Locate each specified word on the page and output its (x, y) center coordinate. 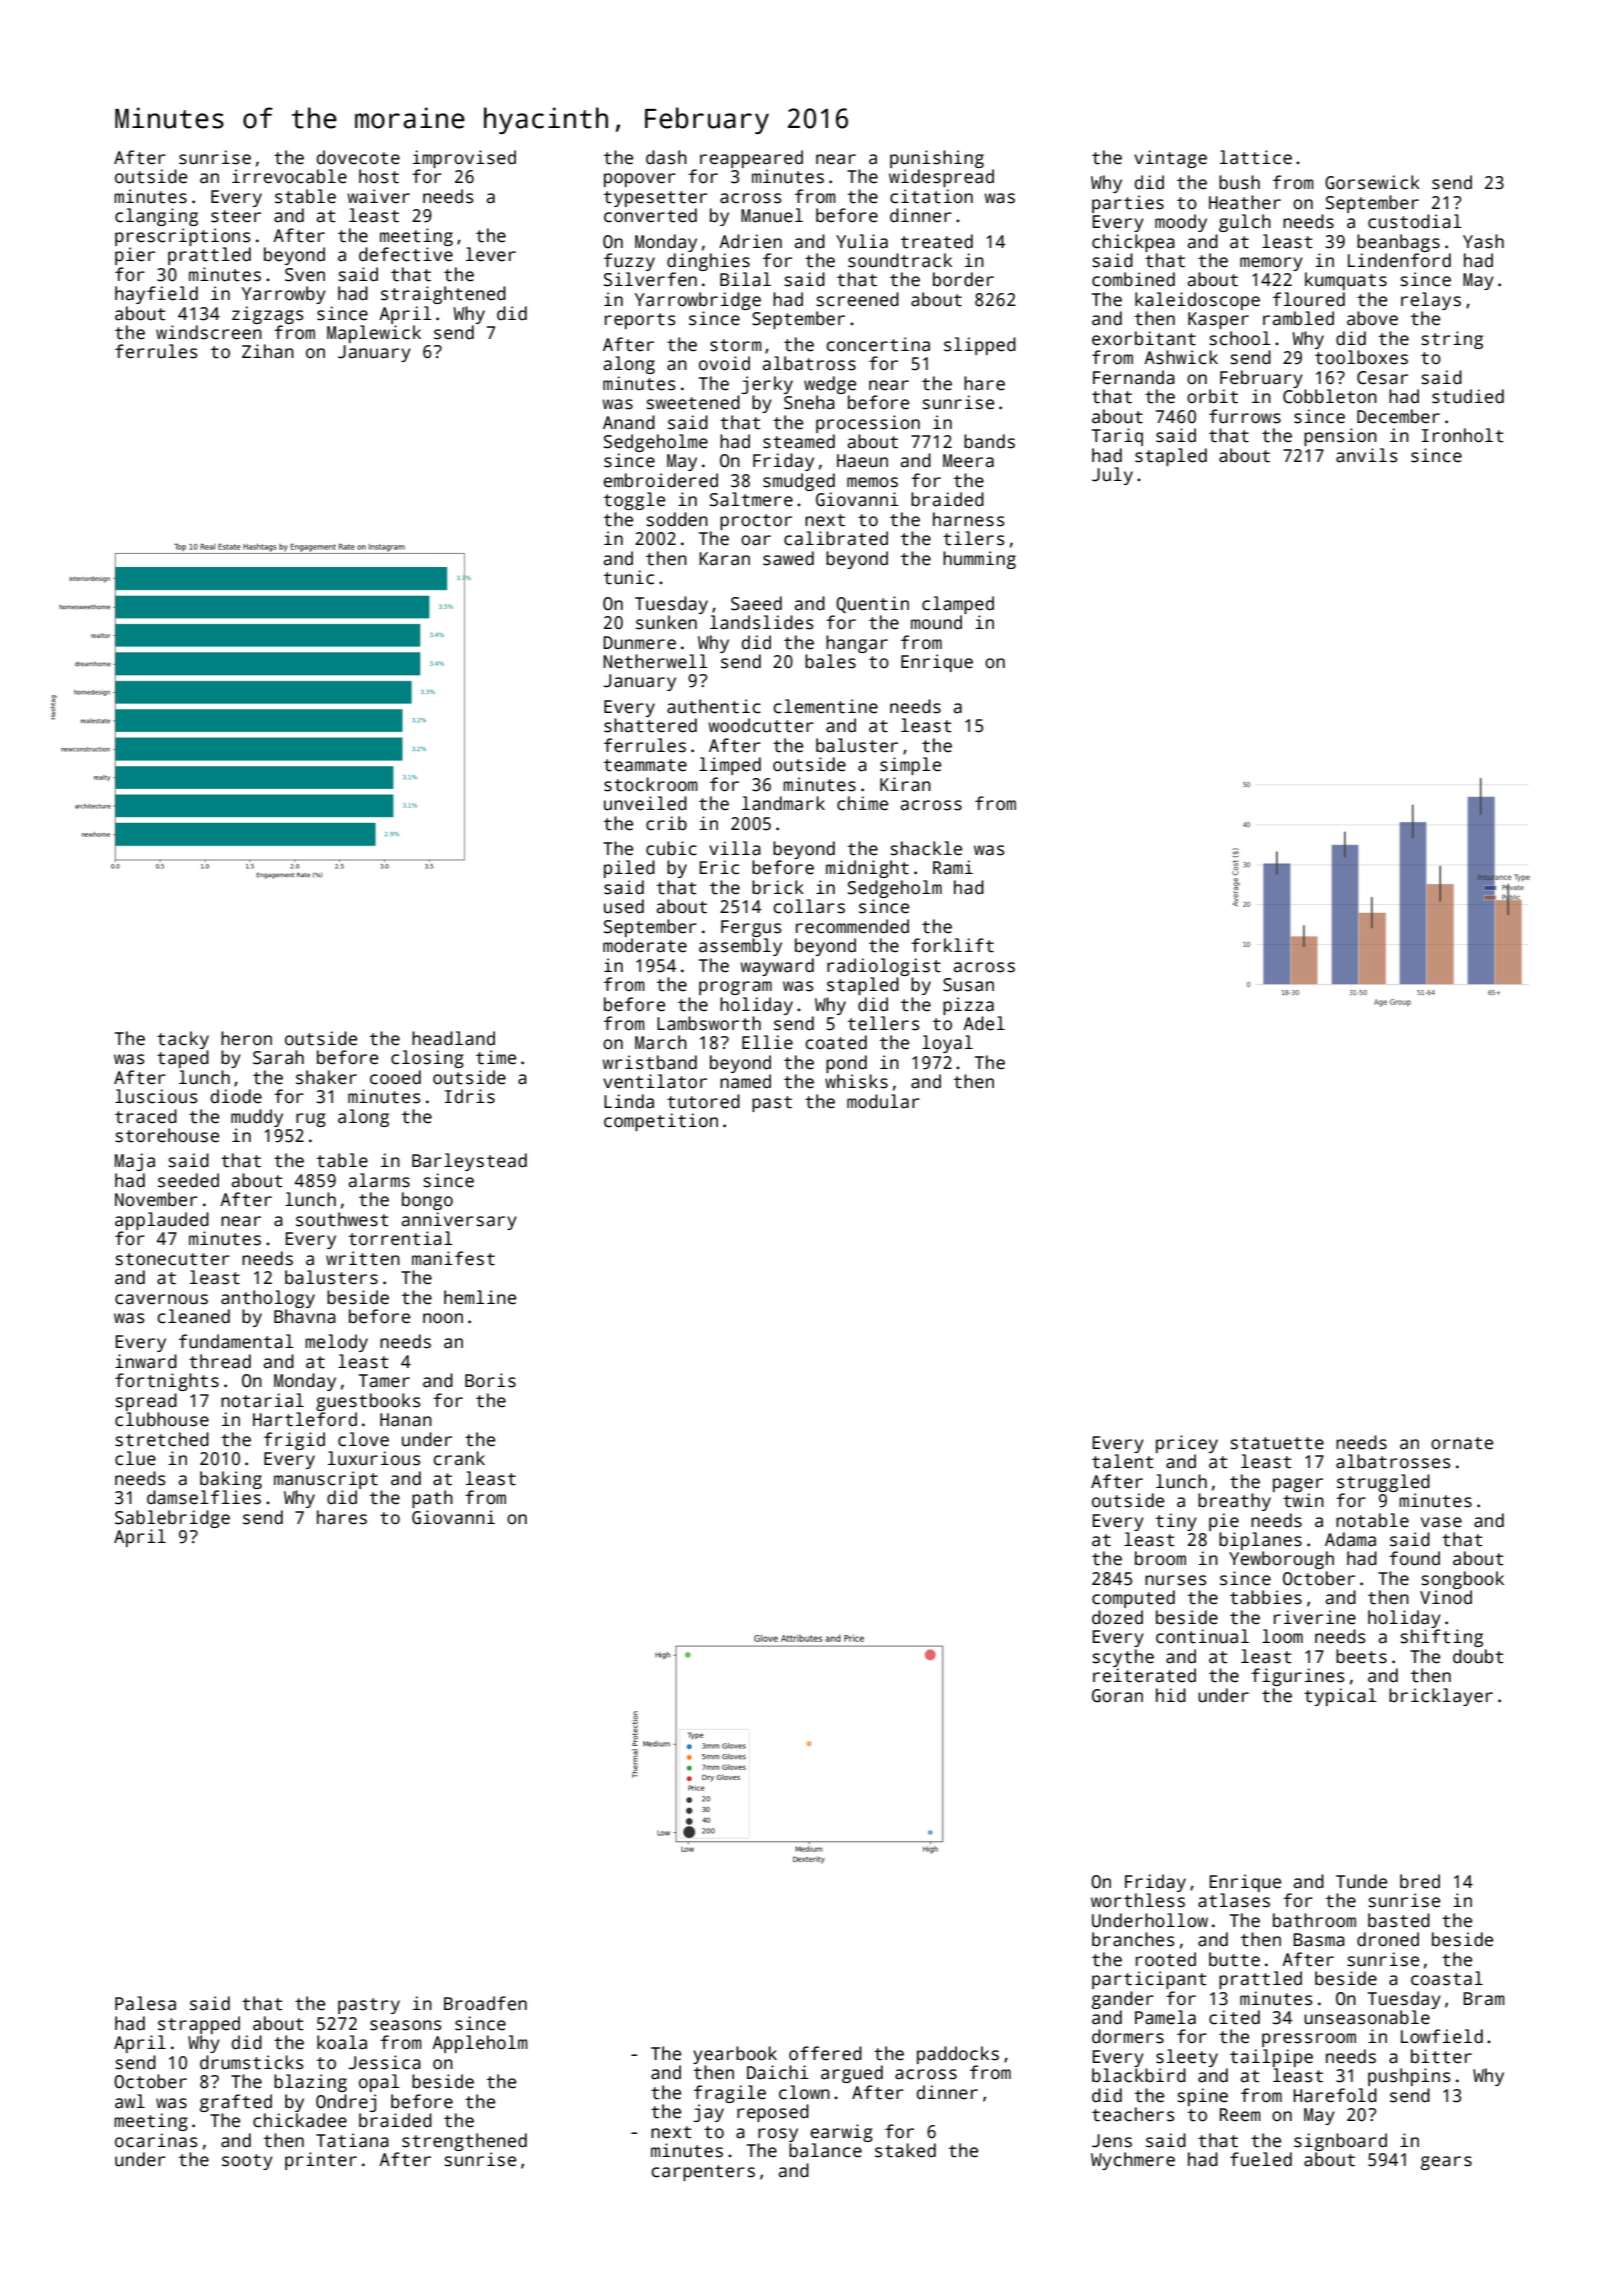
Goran (1117, 1696)
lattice (1256, 157)
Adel (984, 1023)
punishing (937, 159)
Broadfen (485, 2003)
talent (1122, 1461)
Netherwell (655, 661)
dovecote (358, 157)
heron (246, 1038)
